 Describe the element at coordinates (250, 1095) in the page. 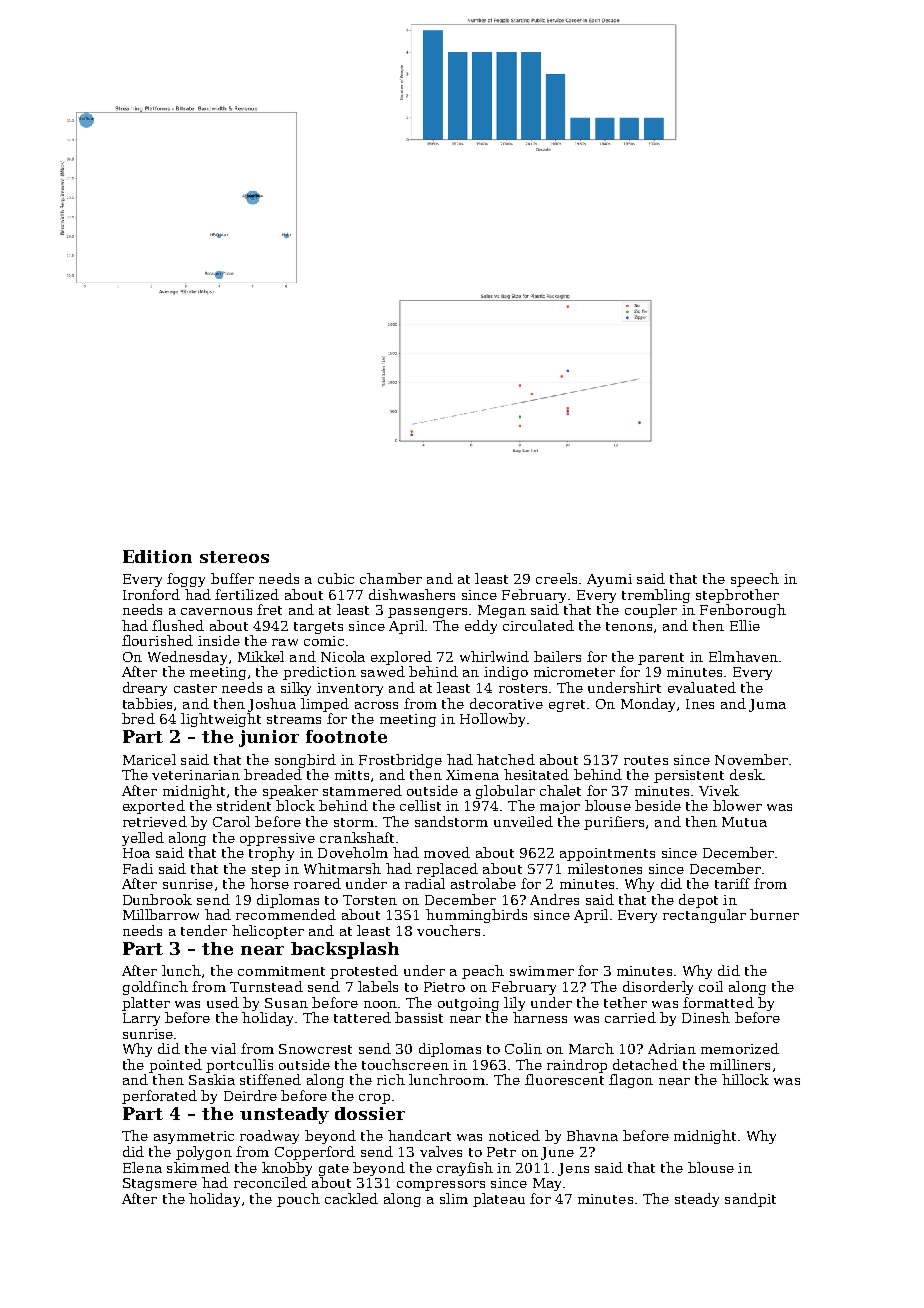

I see `Deirdre` at that location.
